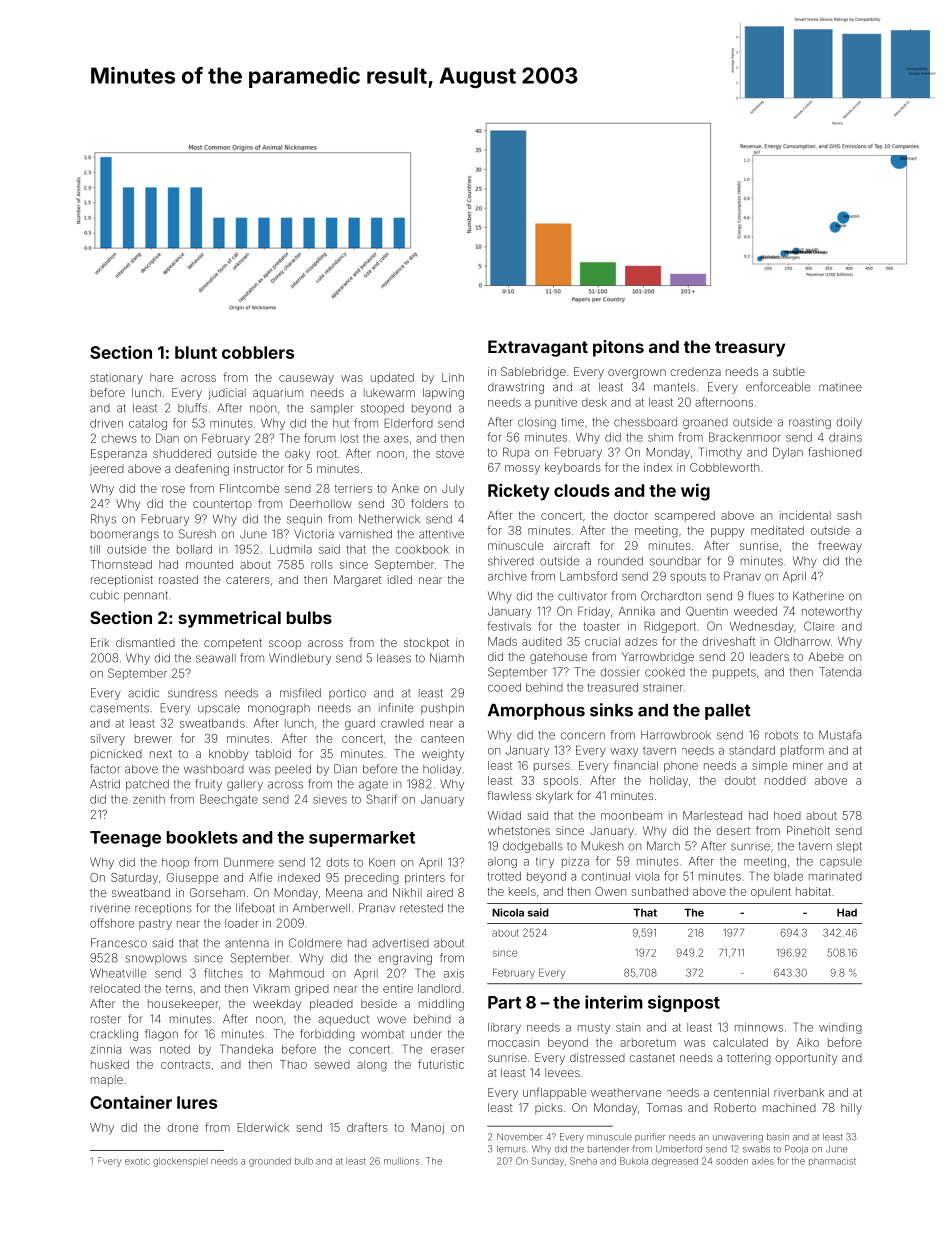 This image has height=1233, width=952. Describe the element at coordinates (137, 1161) in the image. I see `exotic` at that location.
